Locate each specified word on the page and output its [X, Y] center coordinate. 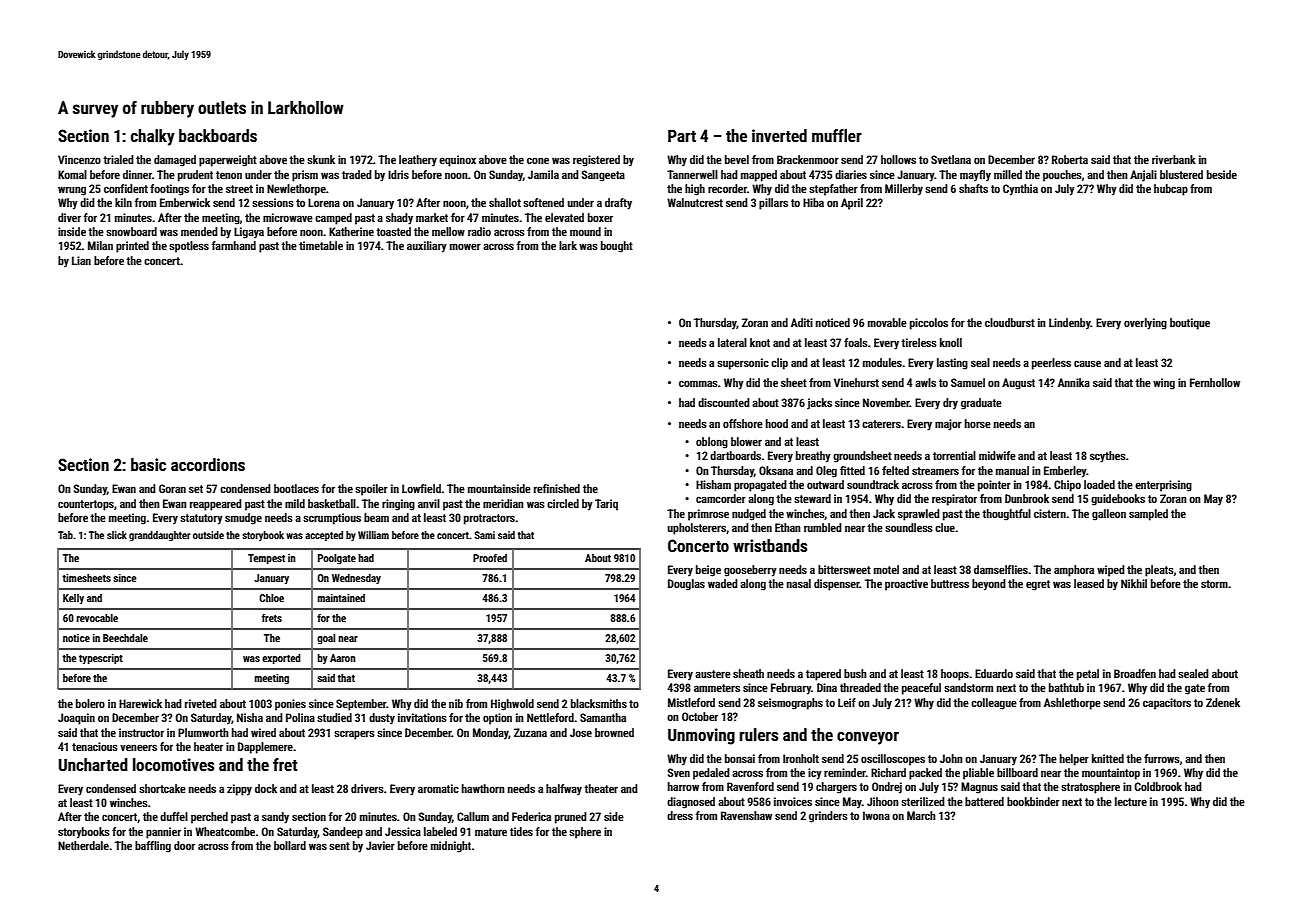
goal [326, 639]
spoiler [371, 490]
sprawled [919, 515]
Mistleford [691, 702]
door [184, 845]
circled [563, 503]
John [951, 758]
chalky [153, 137]
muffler [837, 135]
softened [543, 202]
